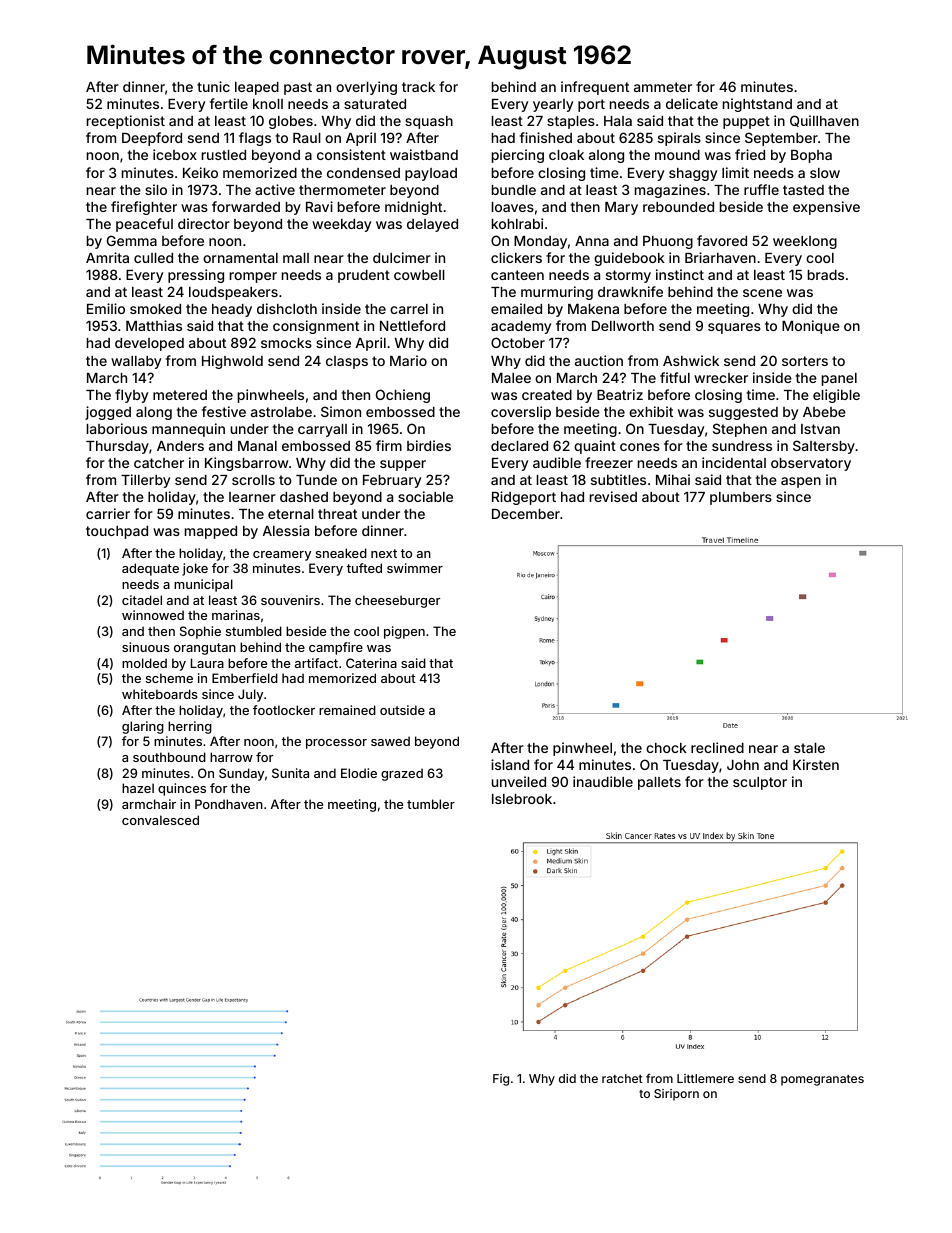 The image size is (952, 1233). What do you see at coordinates (510, 764) in the screenshot?
I see `island` at bounding box center [510, 764].
